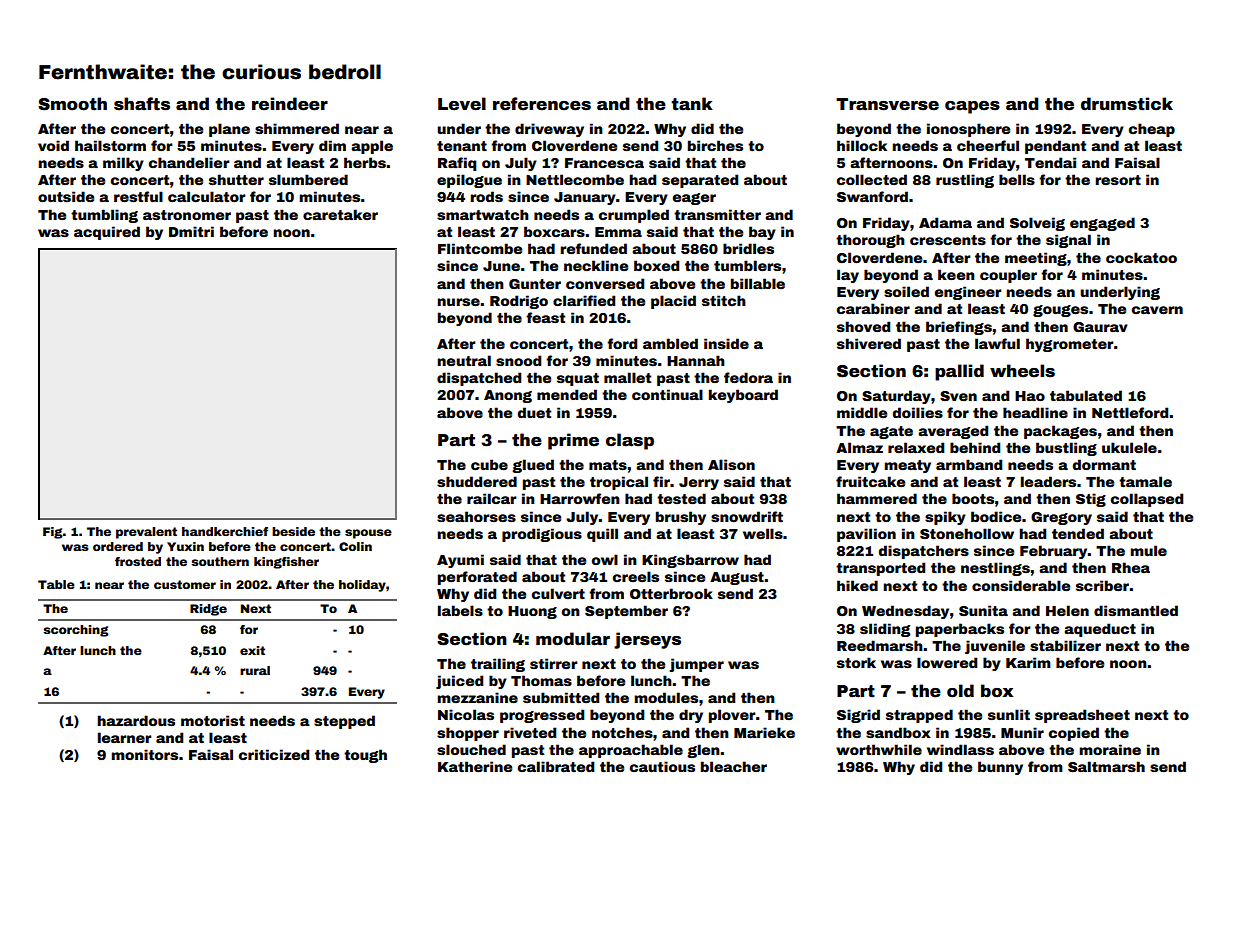 The width and height of the screenshot is (1233, 952). What do you see at coordinates (145, 754) in the screenshot?
I see `monitors` at bounding box center [145, 754].
